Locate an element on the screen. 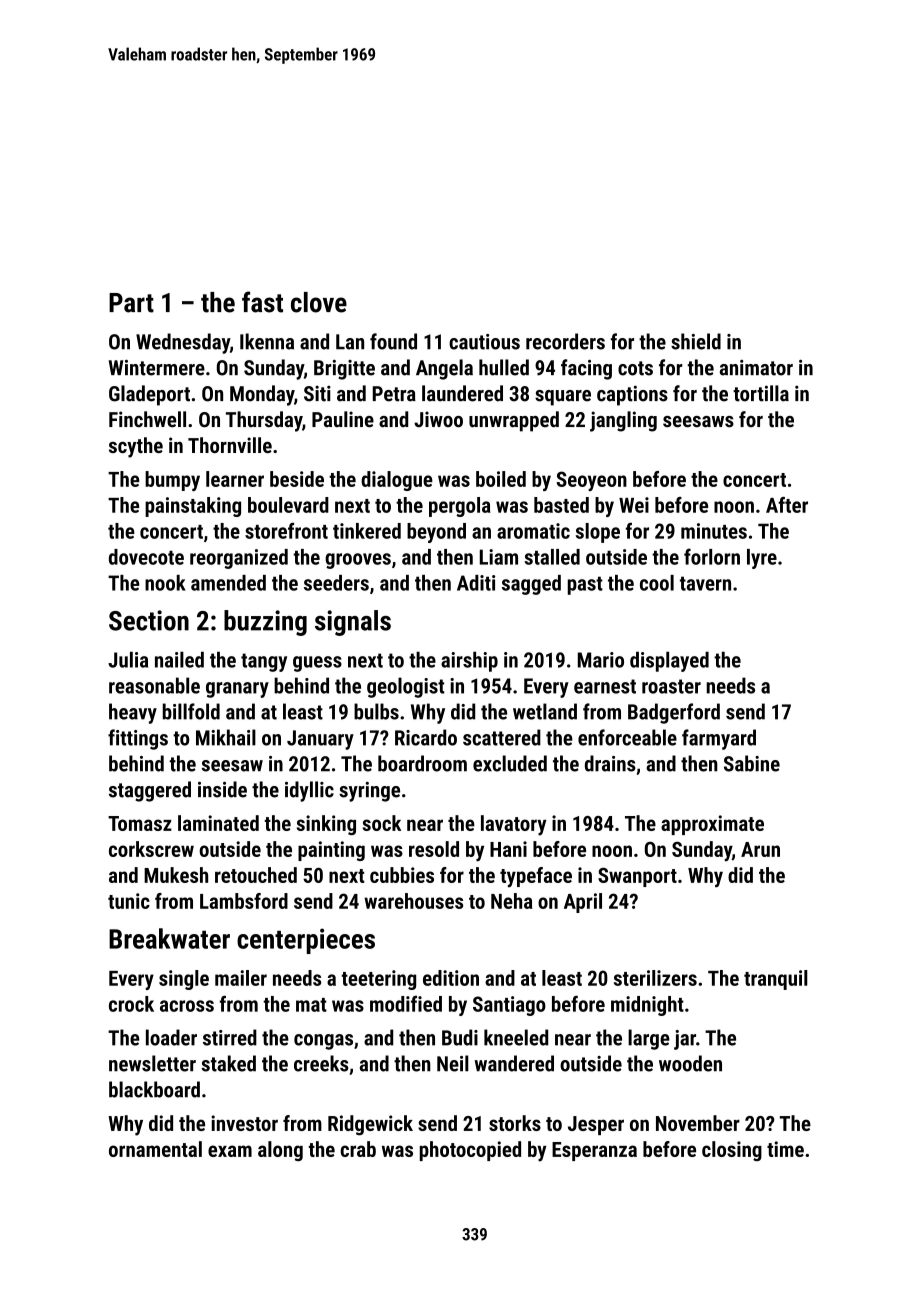 Image resolution: width=924 pixels, height=1311 pixels. scattered is located at coordinates (502, 737).
